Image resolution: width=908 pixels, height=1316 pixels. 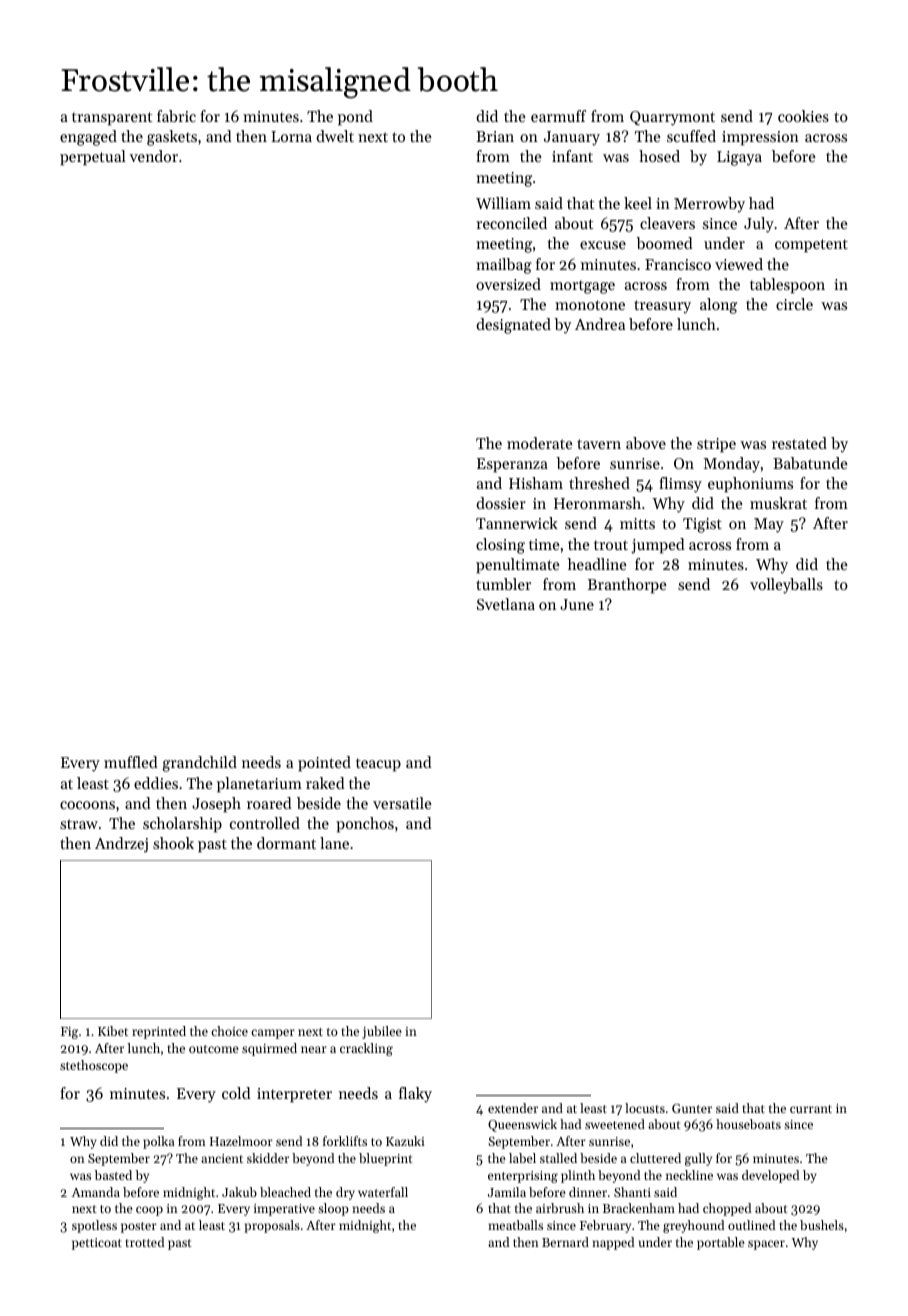 What do you see at coordinates (96, 1192) in the page?
I see `Amanda` at bounding box center [96, 1192].
